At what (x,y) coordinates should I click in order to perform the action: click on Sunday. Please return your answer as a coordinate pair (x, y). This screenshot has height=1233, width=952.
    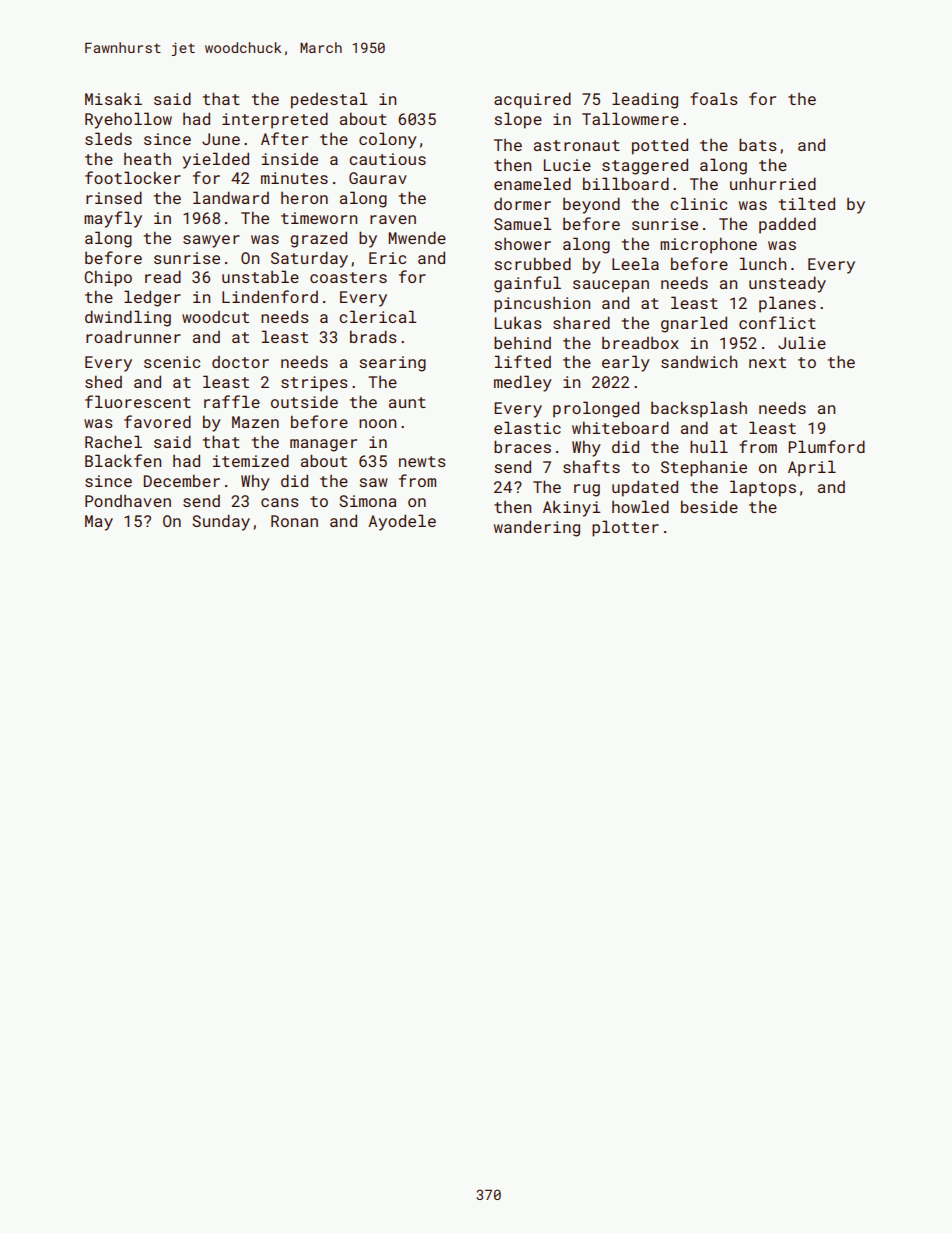
    Looking at the image, I should click on (221, 522).
